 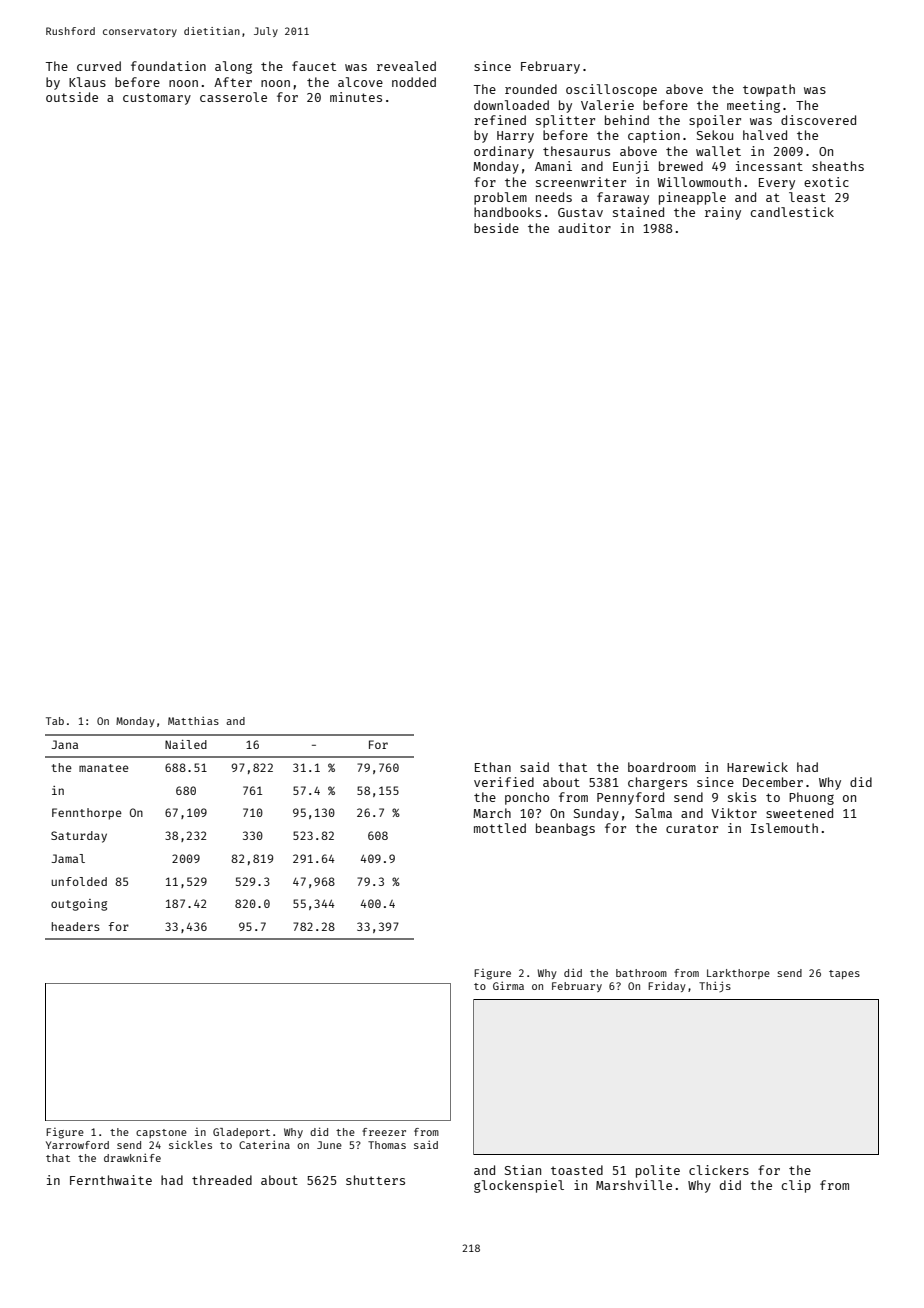 I want to click on beside, so click(x=496, y=228).
